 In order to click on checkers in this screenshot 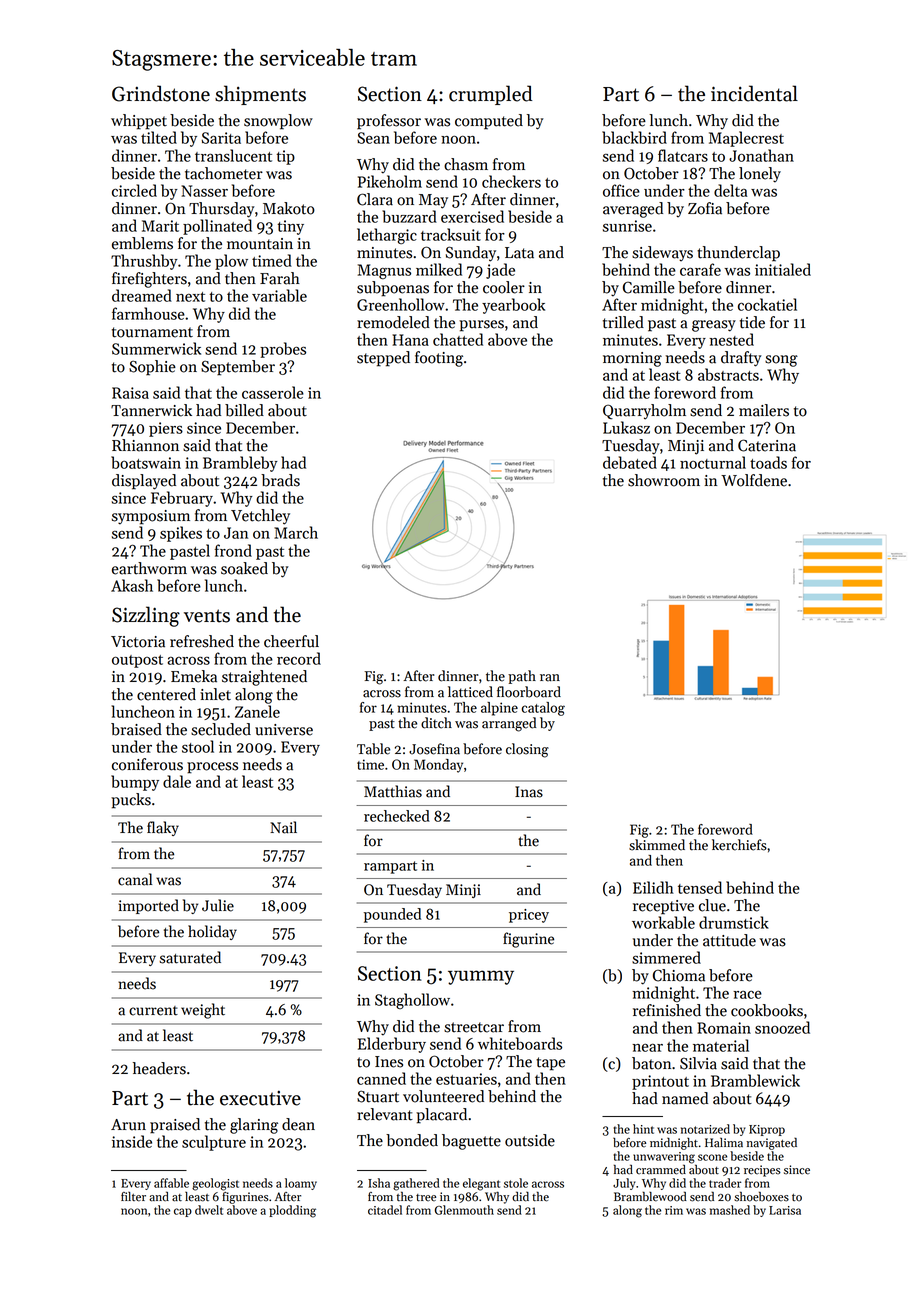, I will do `click(511, 181)`.
